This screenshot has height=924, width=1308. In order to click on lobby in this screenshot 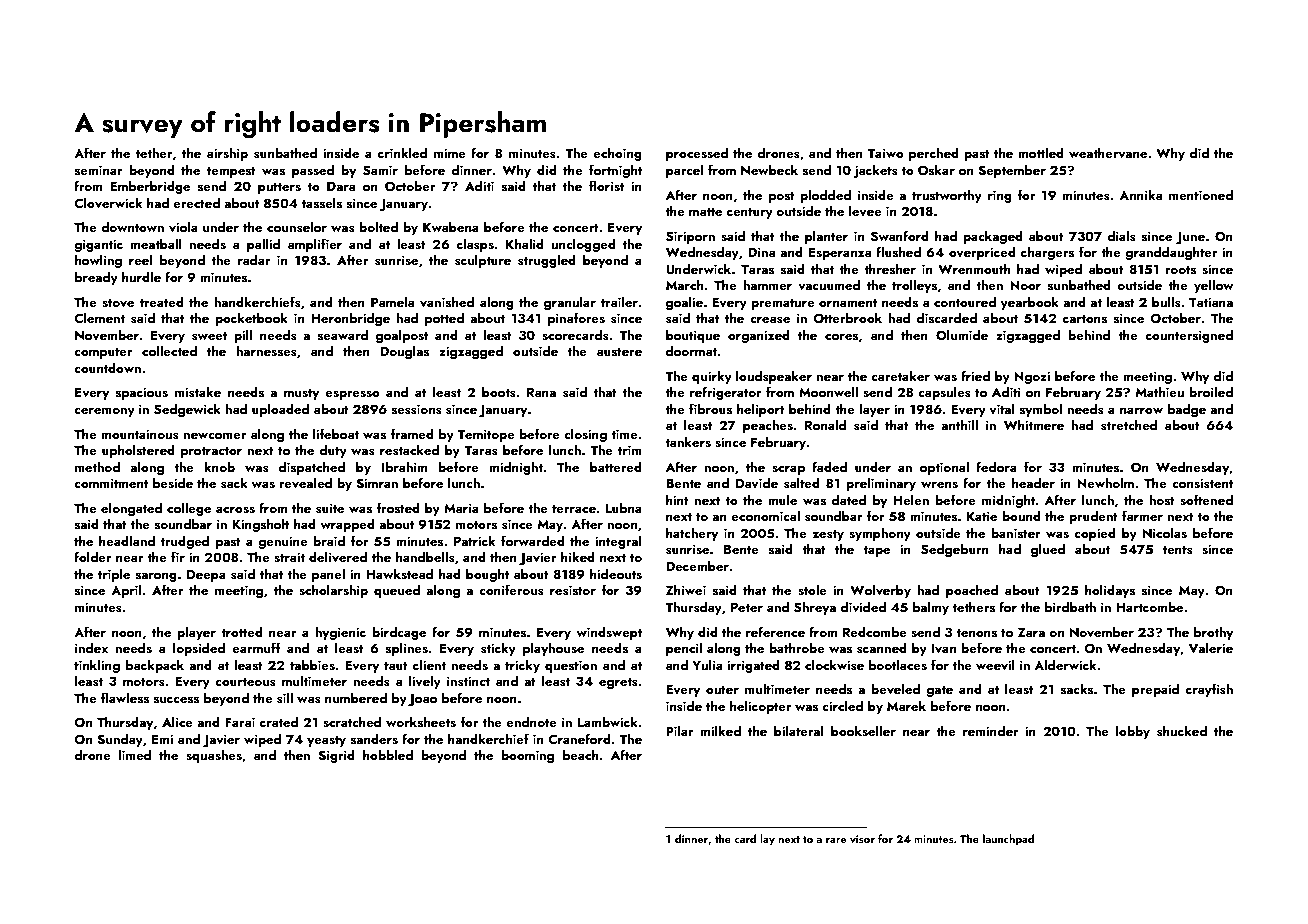, I will do `click(1133, 732)`.
